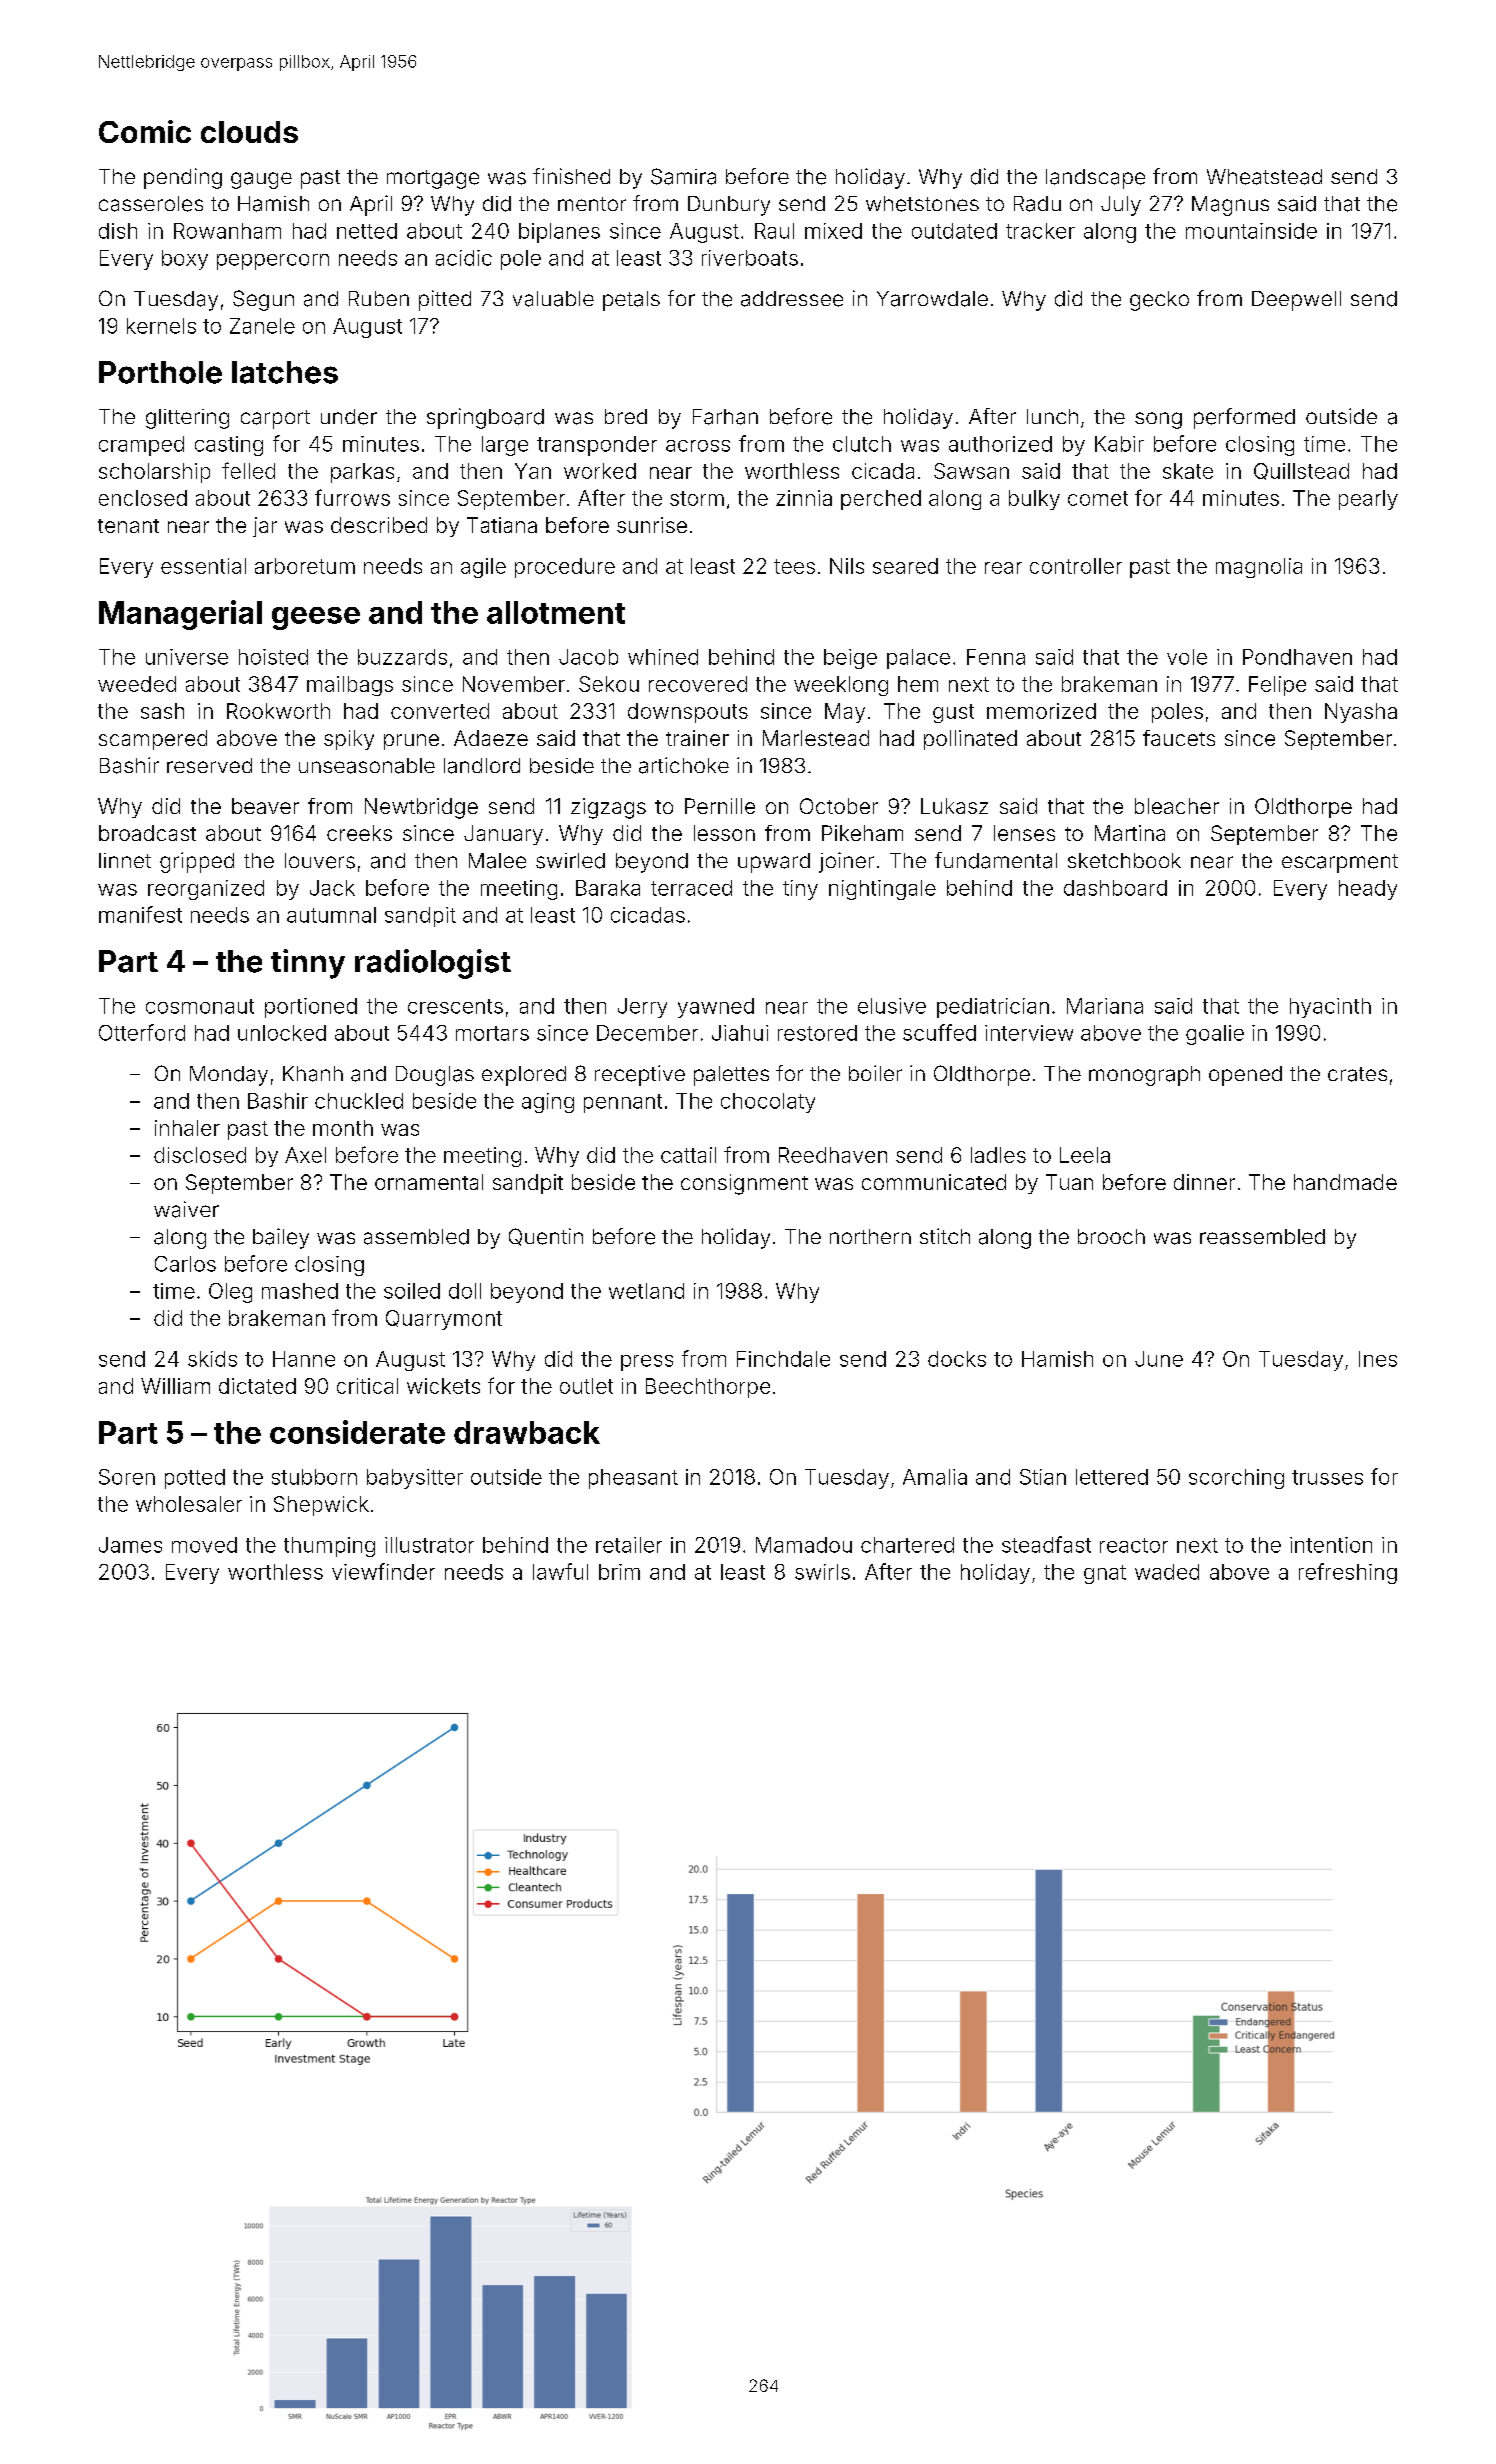 Image resolution: width=1496 pixels, height=2464 pixels. I want to click on scholarship, so click(154, 473).
